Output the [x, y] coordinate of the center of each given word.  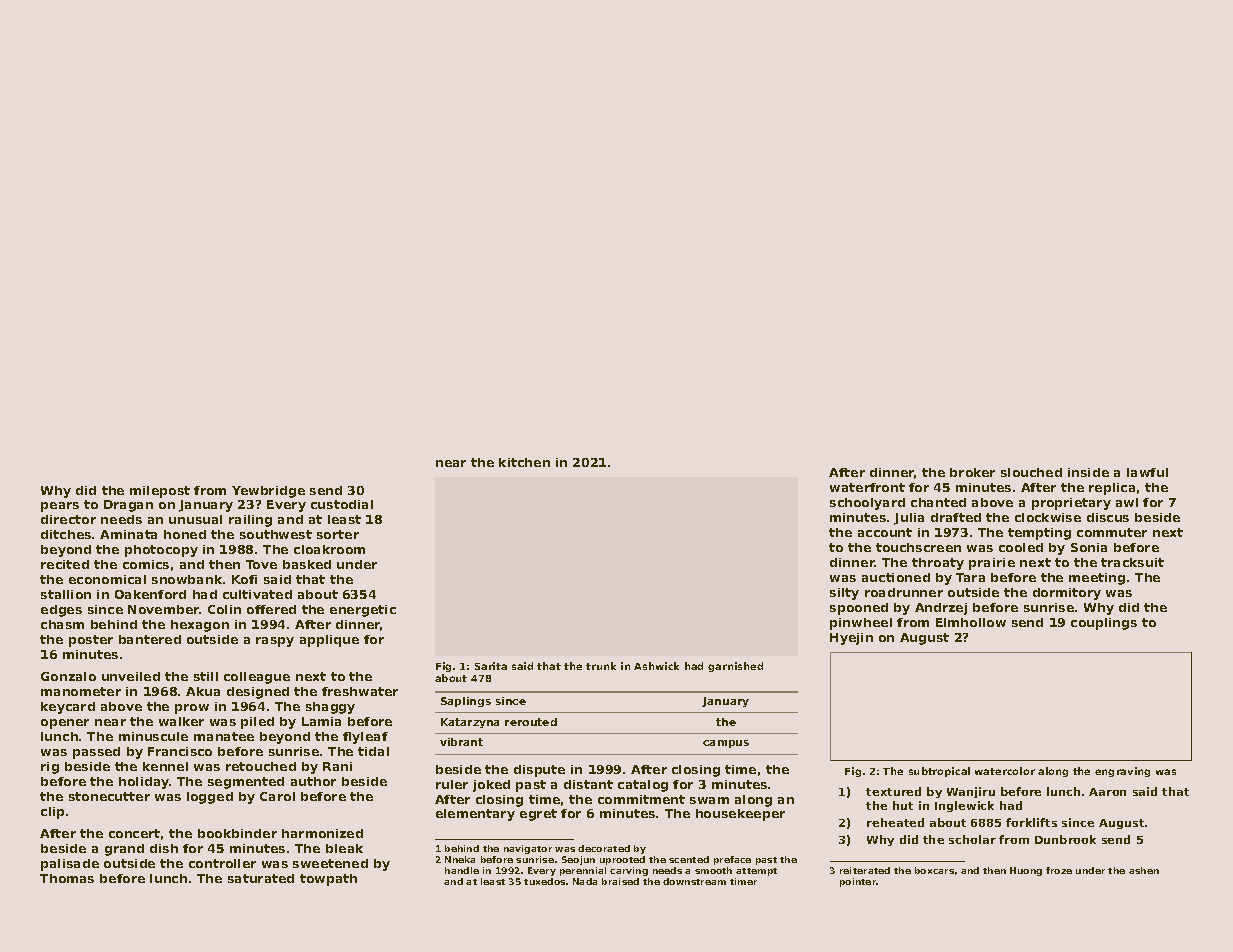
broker [972, 472]
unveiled [131, 676]
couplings [1104, 624]
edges [61, 611]
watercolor [1005, 771]
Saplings [466, 702]
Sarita [491, 666]
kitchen [524, 462]
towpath [328, 880]
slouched [1031, 472]
